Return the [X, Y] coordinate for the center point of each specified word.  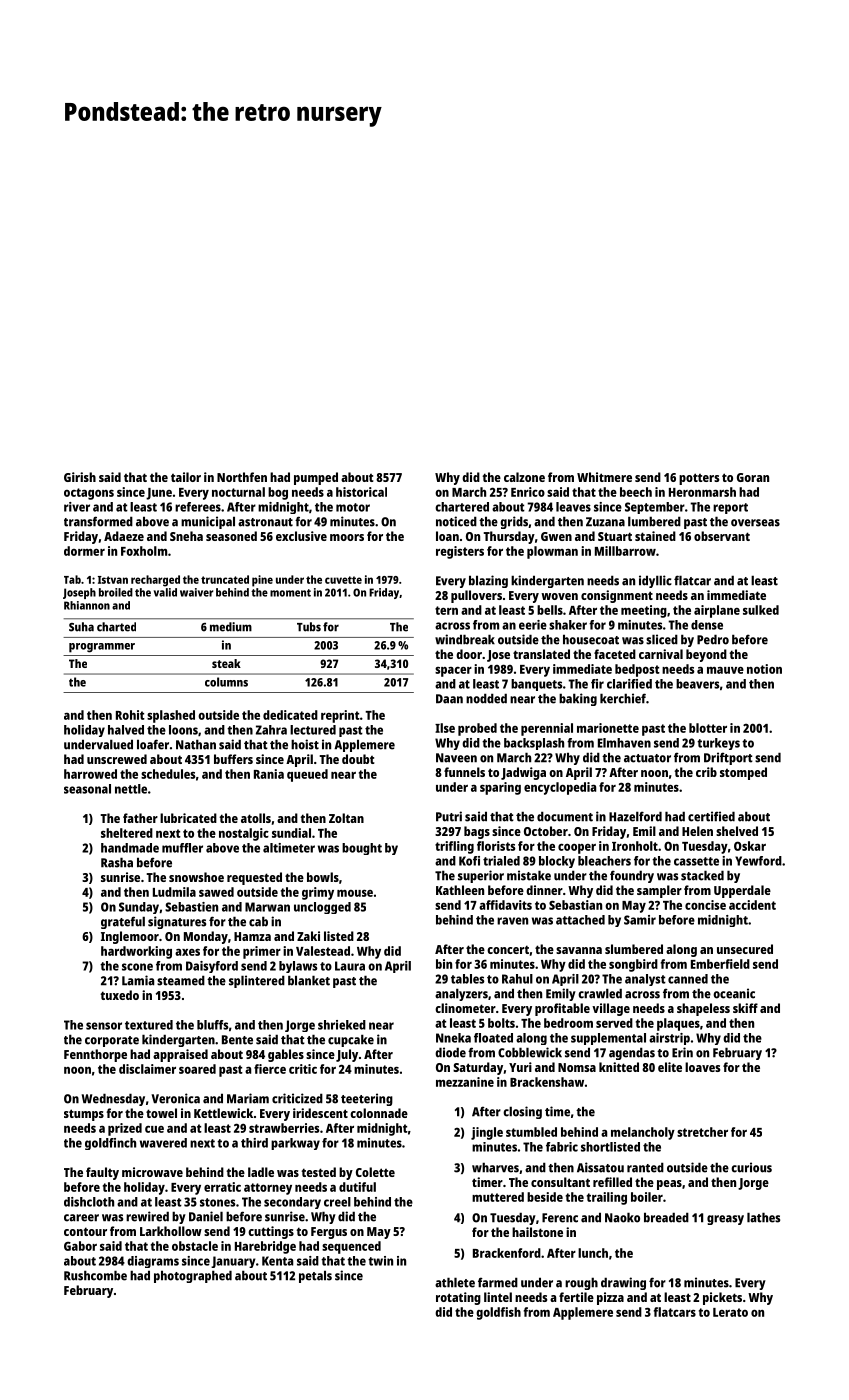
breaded [666, 1217]
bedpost [637, 670]
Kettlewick [223, 1113]
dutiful [357, 1187]
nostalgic [244, 834]
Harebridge [265, 1247]
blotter [708, 728]
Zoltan [346, 818]
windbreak [465, 639]
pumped [316, 478]
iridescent [320, 1113]
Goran [753, 477]
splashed [171, 716]
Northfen [242, 477]
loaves [702, 1067]
